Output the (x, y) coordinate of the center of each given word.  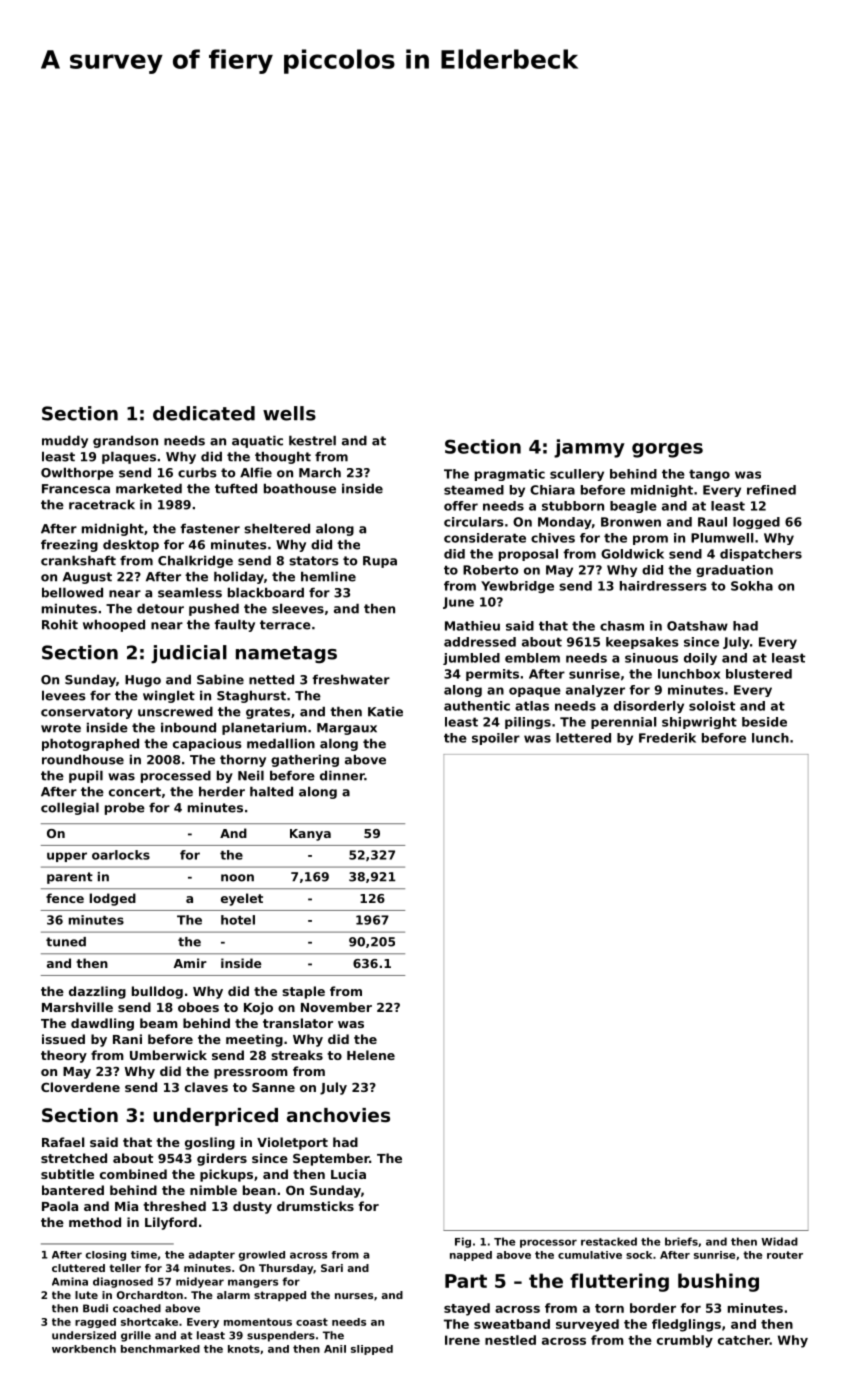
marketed (149, 488)
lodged (113, 899)
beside (764, 722)
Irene (462, 1340)
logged (756, 523)
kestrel (312, 440)
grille (136, 1336)
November (336, 1007)
